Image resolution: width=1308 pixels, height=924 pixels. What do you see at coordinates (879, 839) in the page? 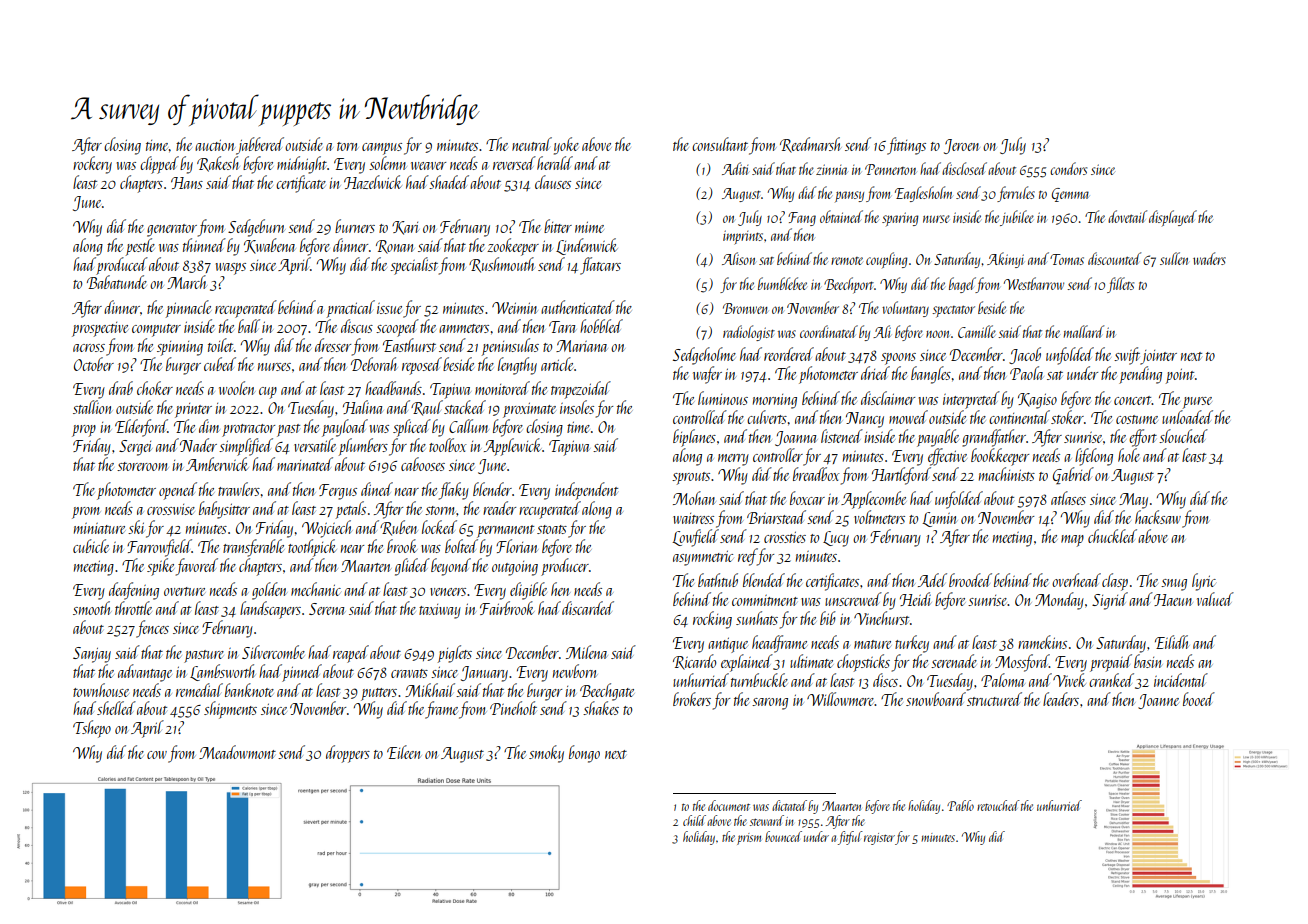
I see `register` at bounding box center [879, 839].
